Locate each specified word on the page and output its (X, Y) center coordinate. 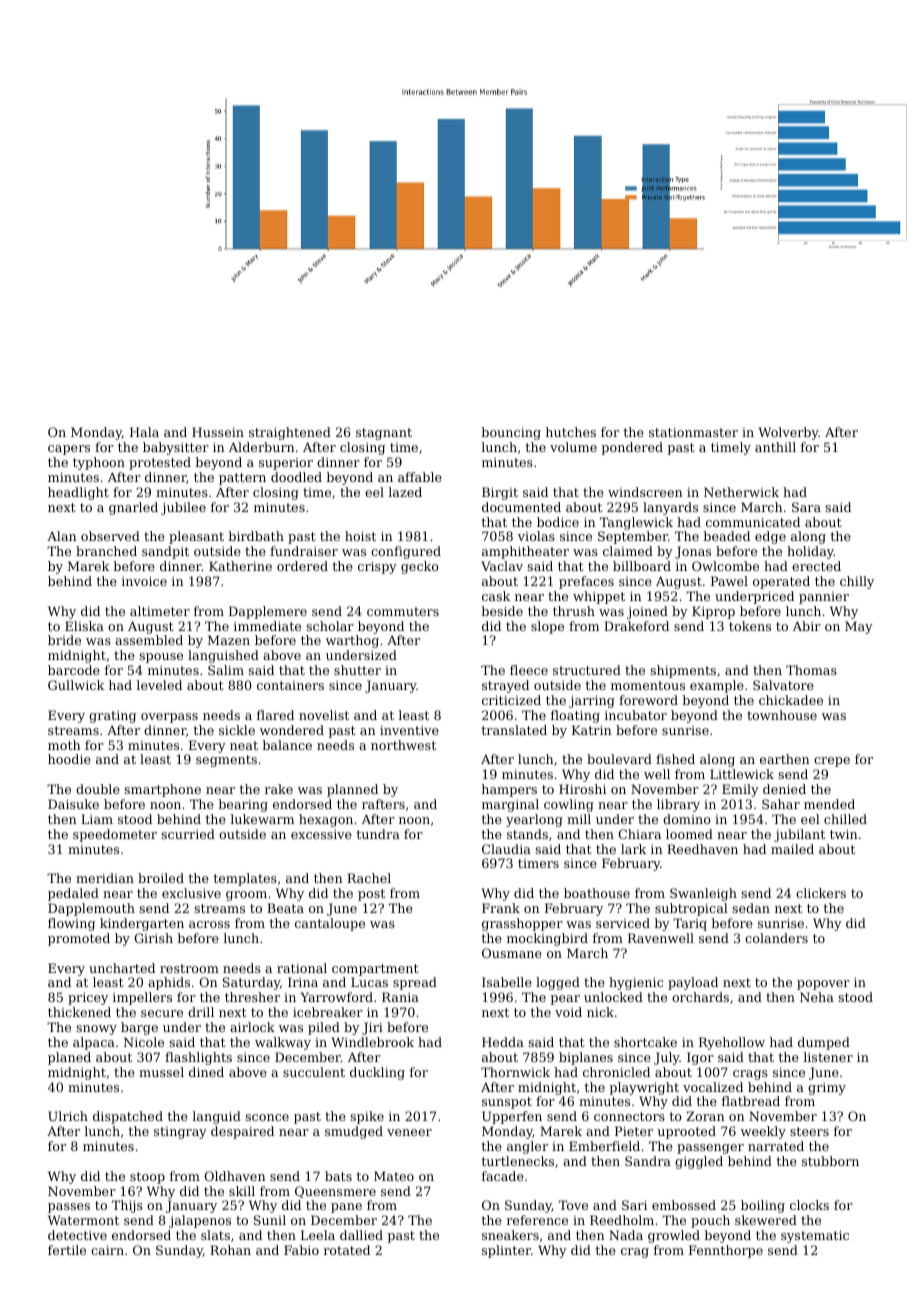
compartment (375, 970)
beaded (727, 536)
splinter (506, 1251)
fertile (67, 1250)
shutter (357, 670)
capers (69, 450)
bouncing (511, 433)
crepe (832, 762)
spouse (161, 658)
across (209, 924)
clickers (821, 893)
